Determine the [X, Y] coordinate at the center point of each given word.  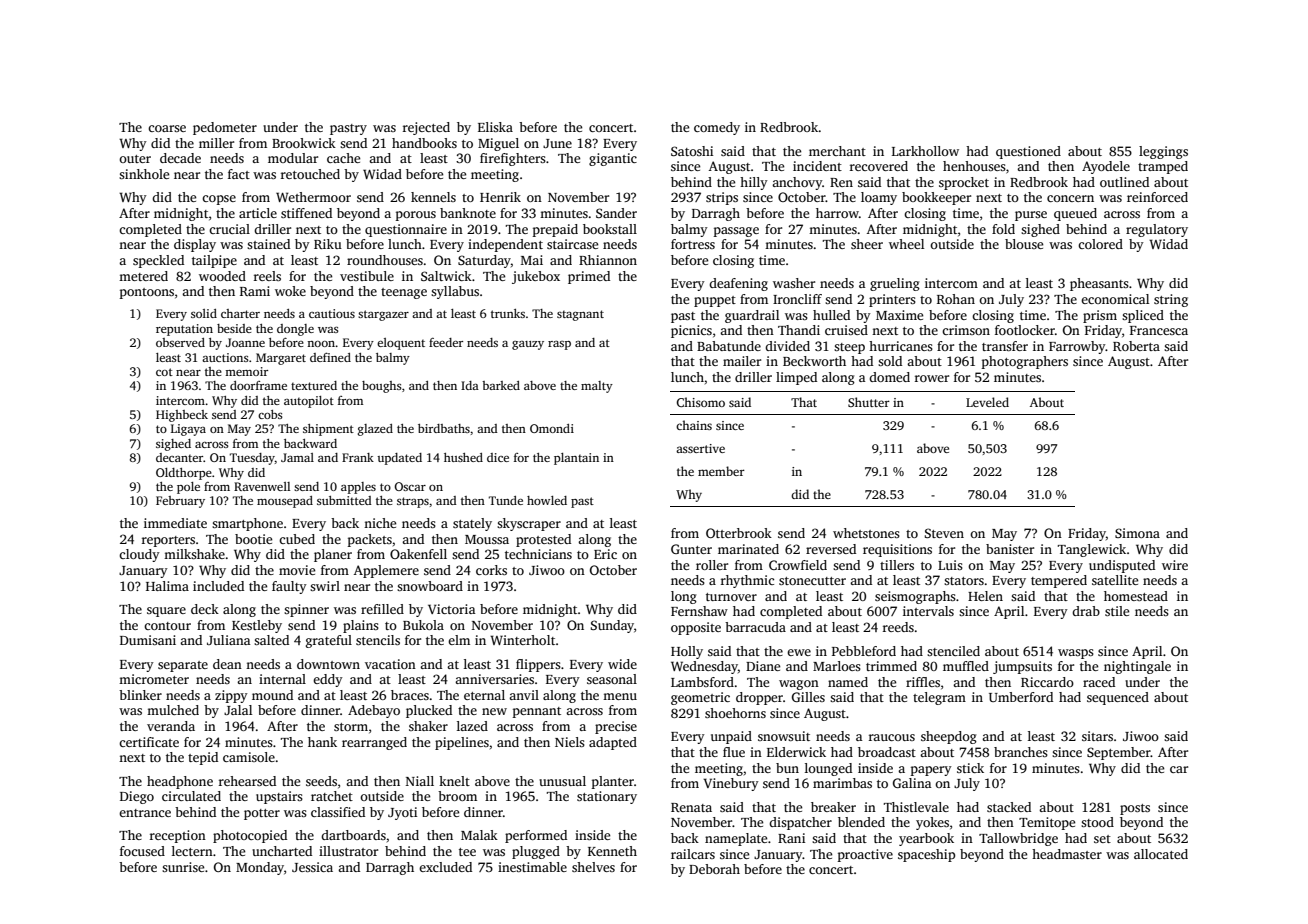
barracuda [755, 627]
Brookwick [304, 143]
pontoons [147, 293]
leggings [1163, 152]
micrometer [154, 679]
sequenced [1118, 698]
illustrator [348, 851]
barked [501, 385]
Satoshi [692, 151]
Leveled [987, 402]
